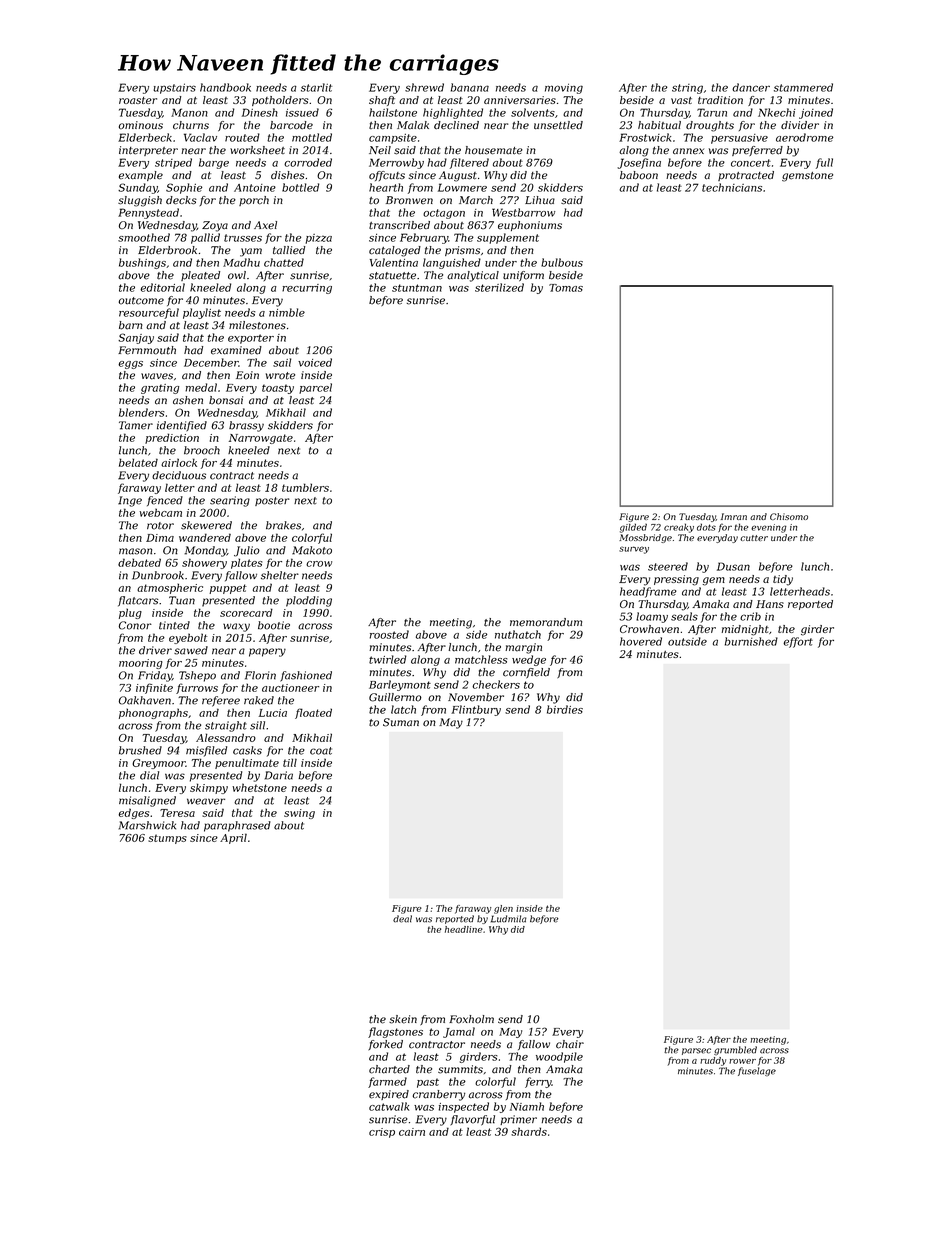 Image resolution: width=952 pixels, height=1233 pixels. I want to click on gilded, so click(633, 528).
